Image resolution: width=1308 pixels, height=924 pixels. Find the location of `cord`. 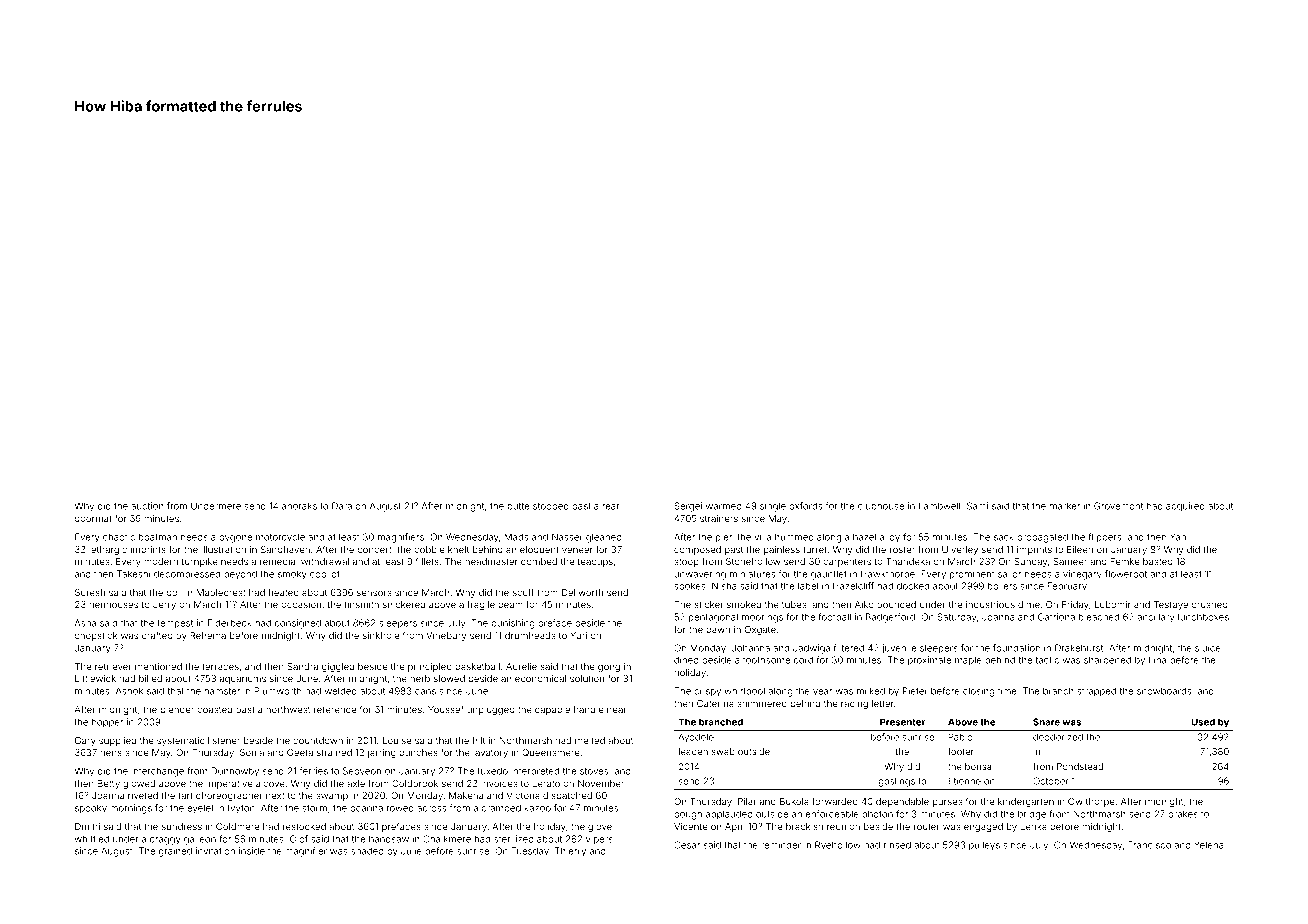

cord is located at coordinates (803, 660).
